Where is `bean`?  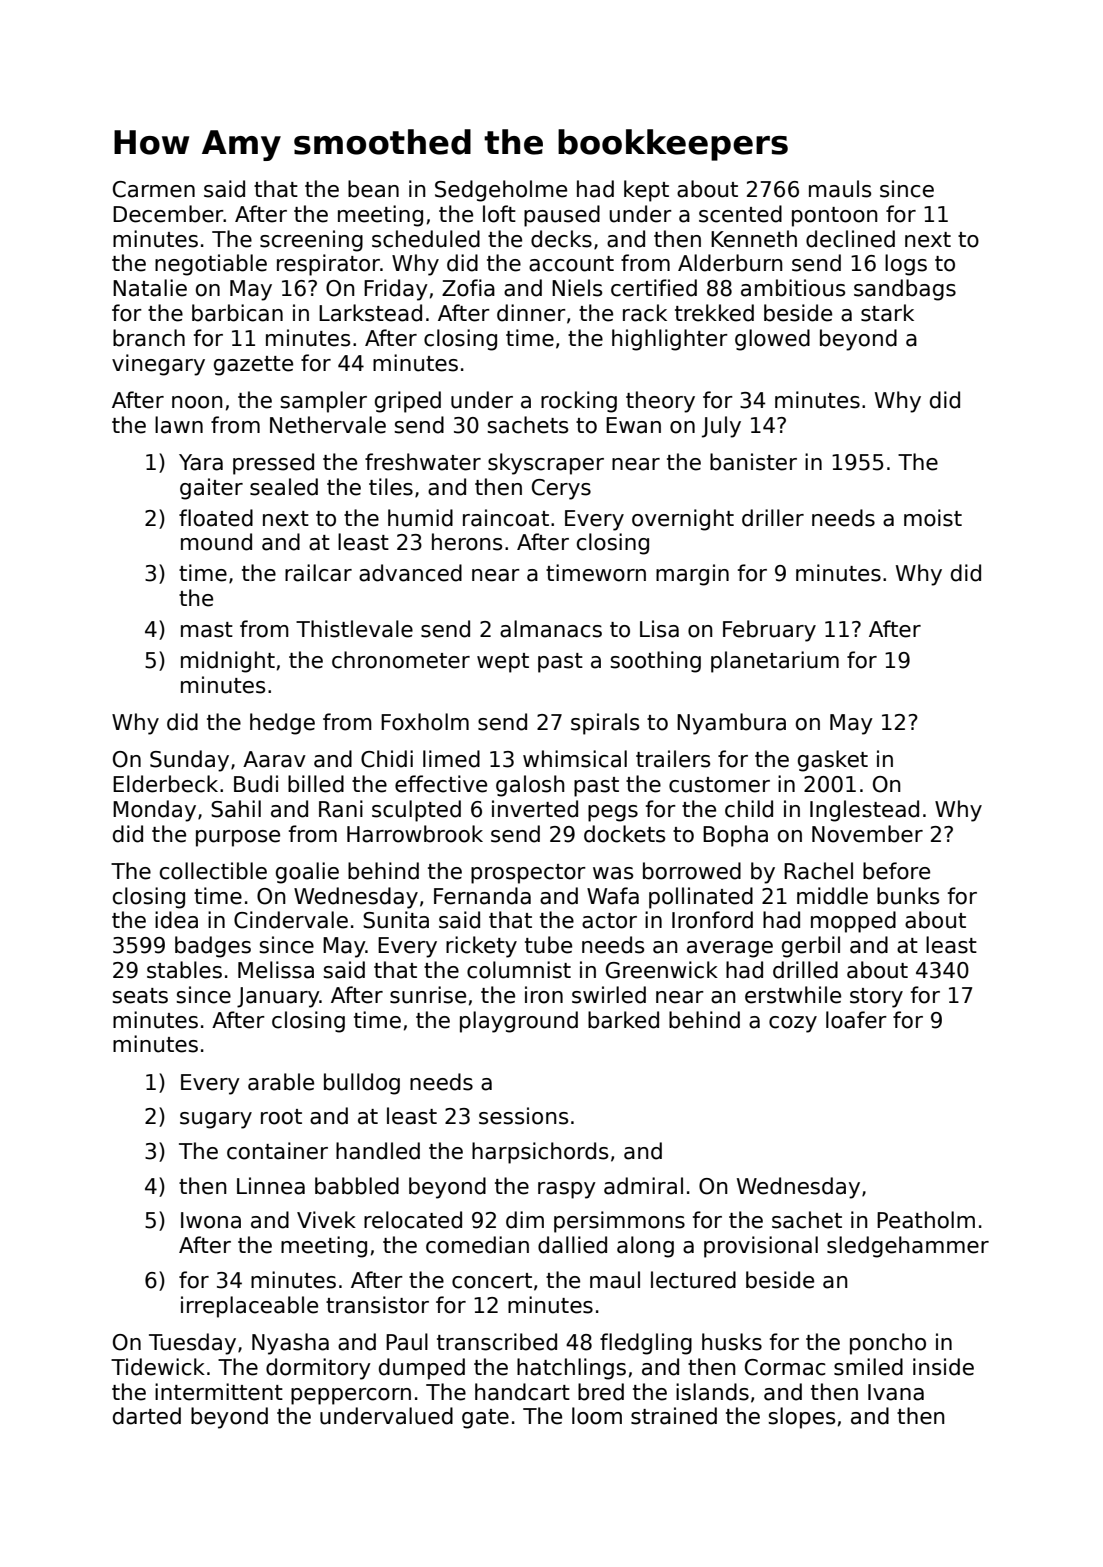 bean is located at coordinates (373, 189).
